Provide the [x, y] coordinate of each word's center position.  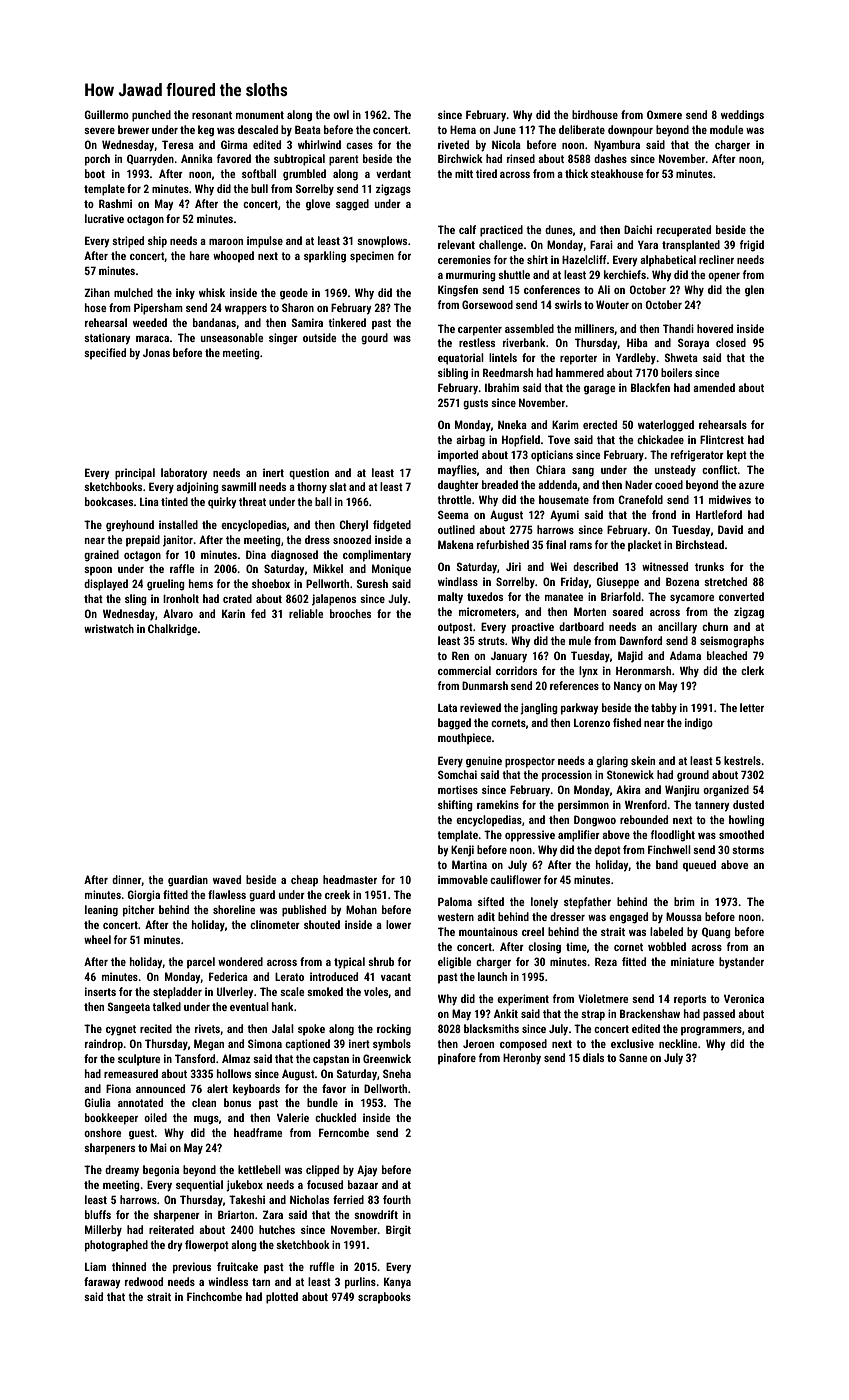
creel [533, 931]
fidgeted [392, 526]
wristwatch [109, 628]
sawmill [238, 486]
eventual [249, 1006]
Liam [95, 1266]
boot [95, 173]
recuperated [684, 231]
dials [593, 1057]
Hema [463, 129]
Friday [575, 582]
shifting [455, 806]
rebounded [644, 819]
